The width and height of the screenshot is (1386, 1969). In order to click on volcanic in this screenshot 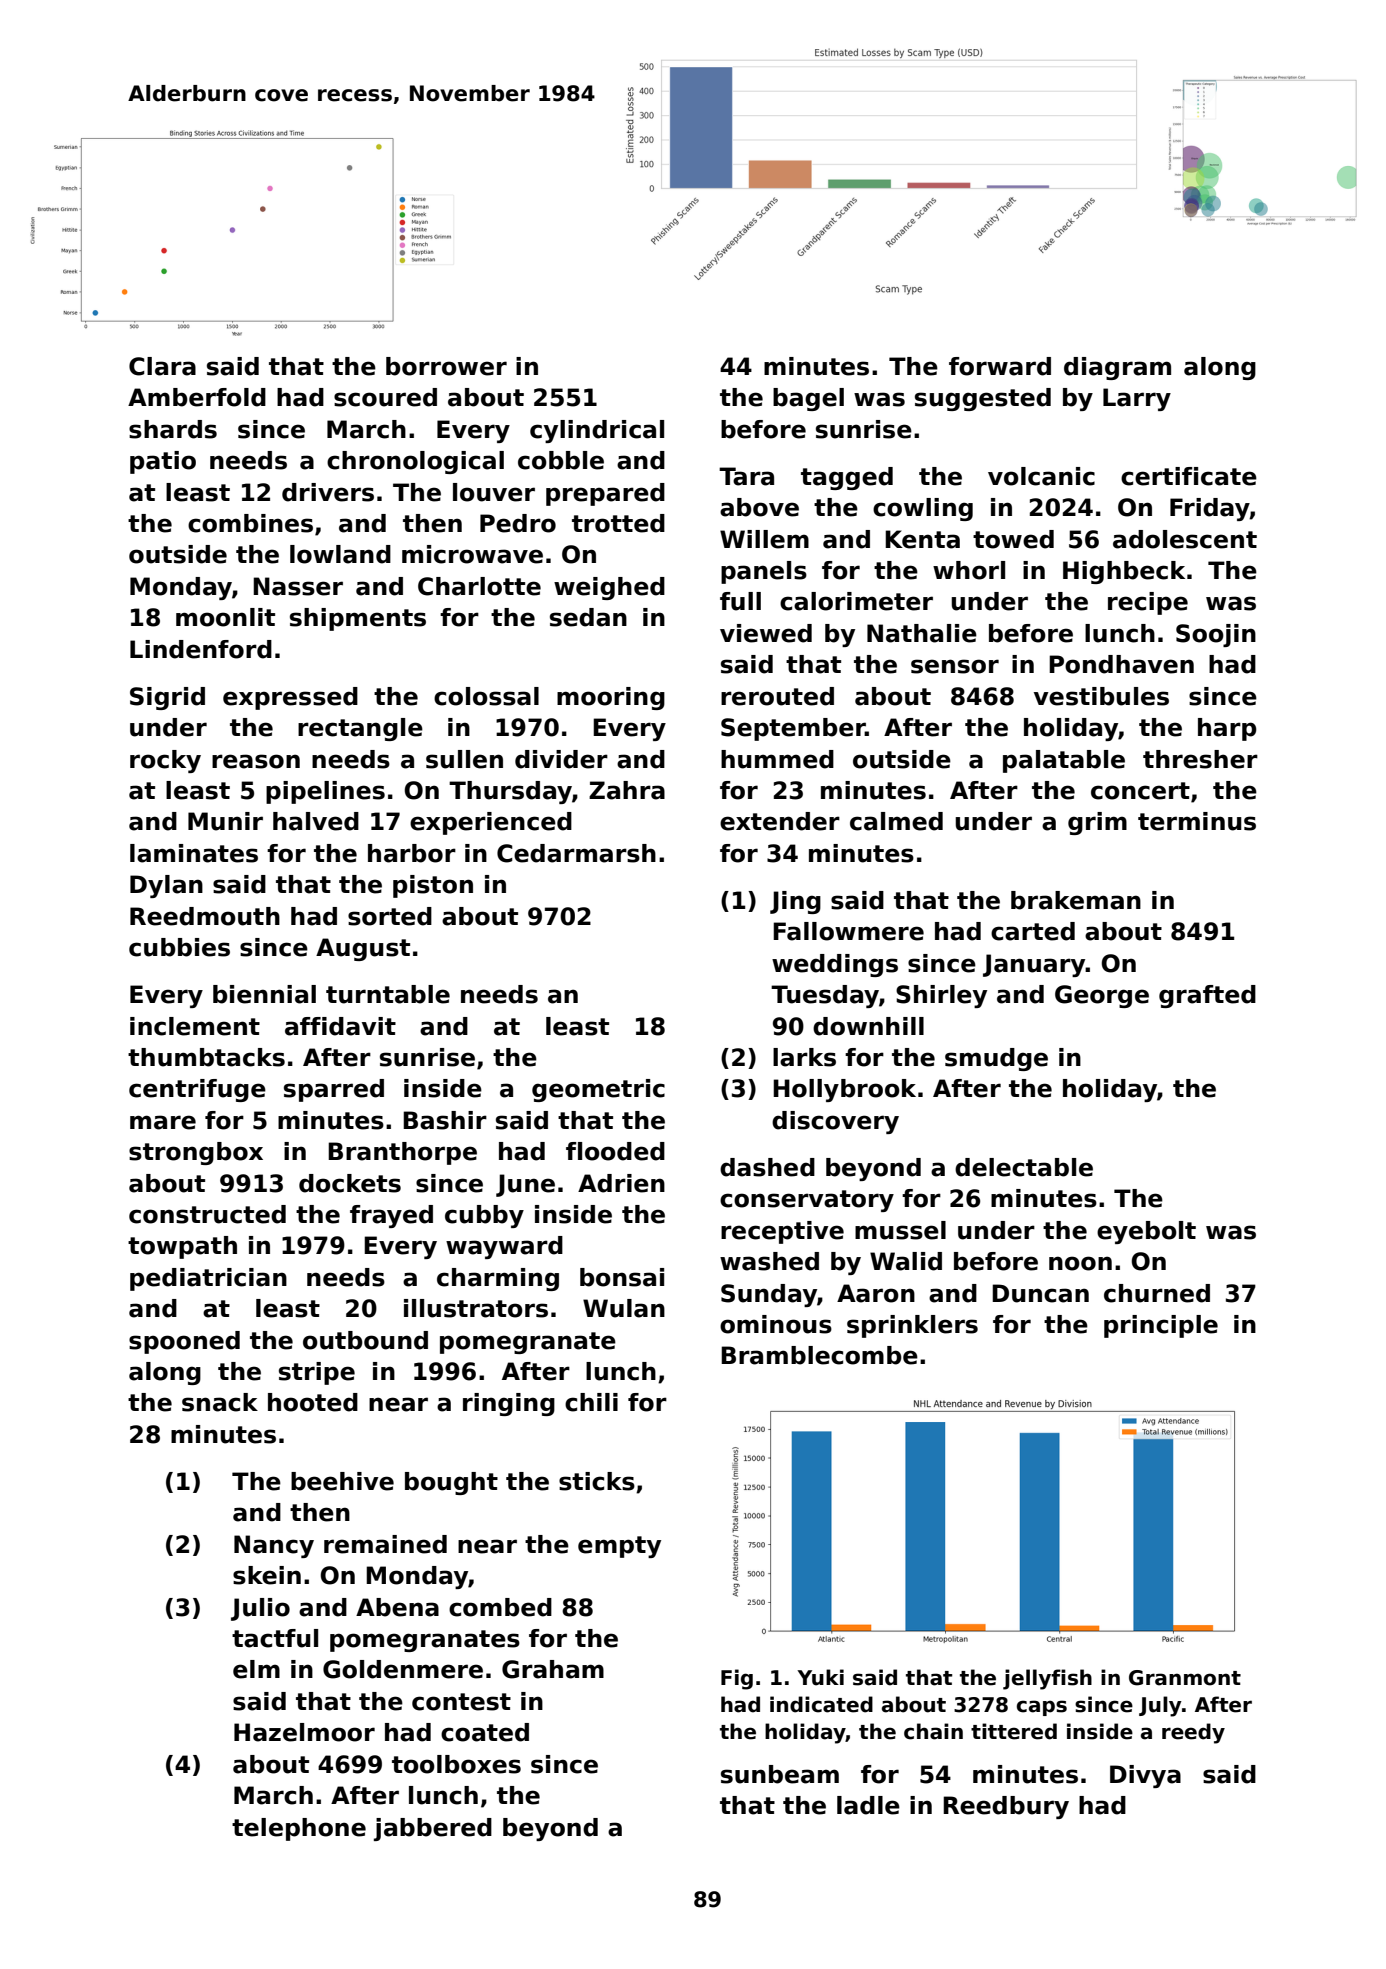, I will do `click(1041, 476)`.
